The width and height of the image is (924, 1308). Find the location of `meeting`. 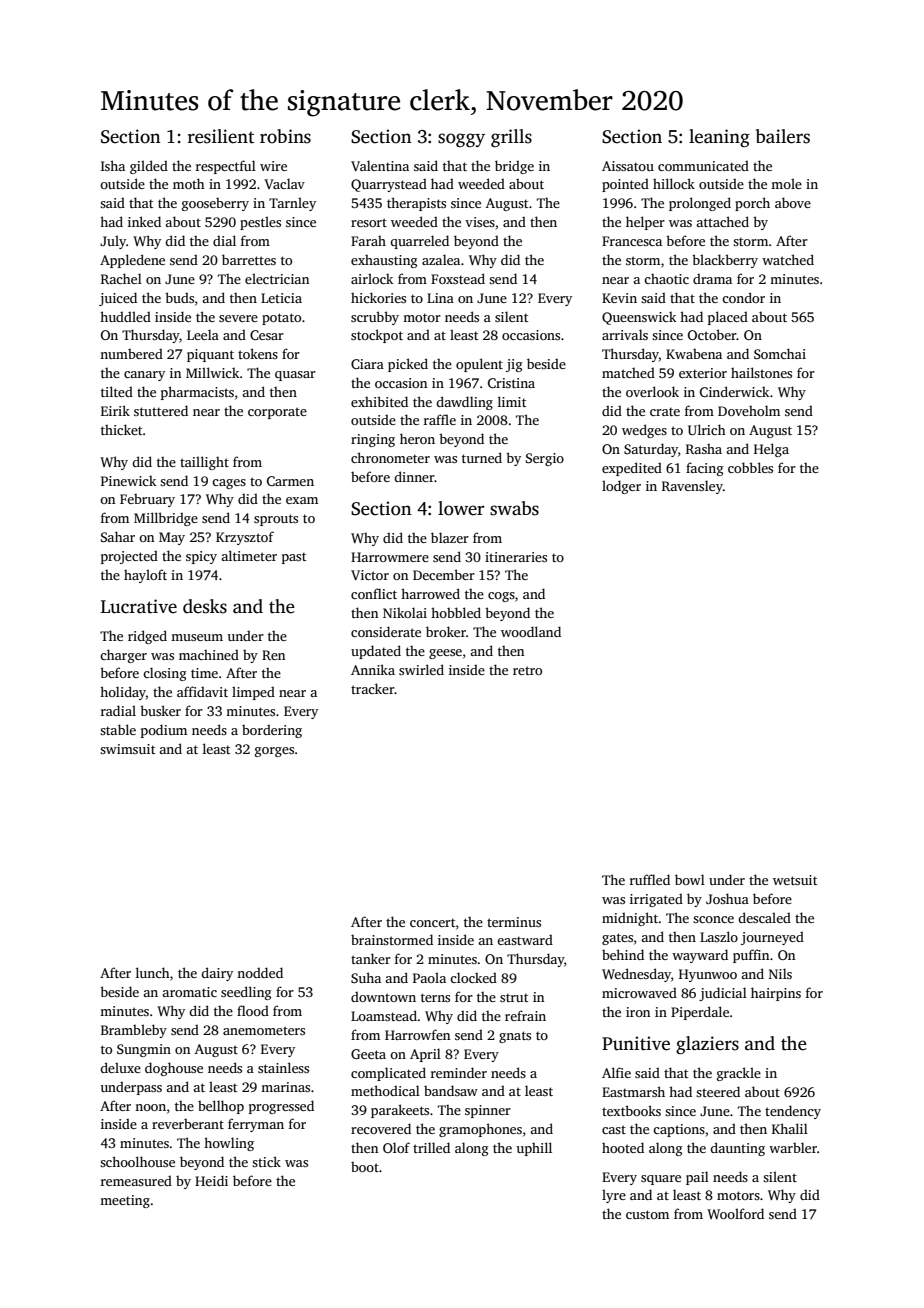

meeting is located at coordinates (125, 1201).
